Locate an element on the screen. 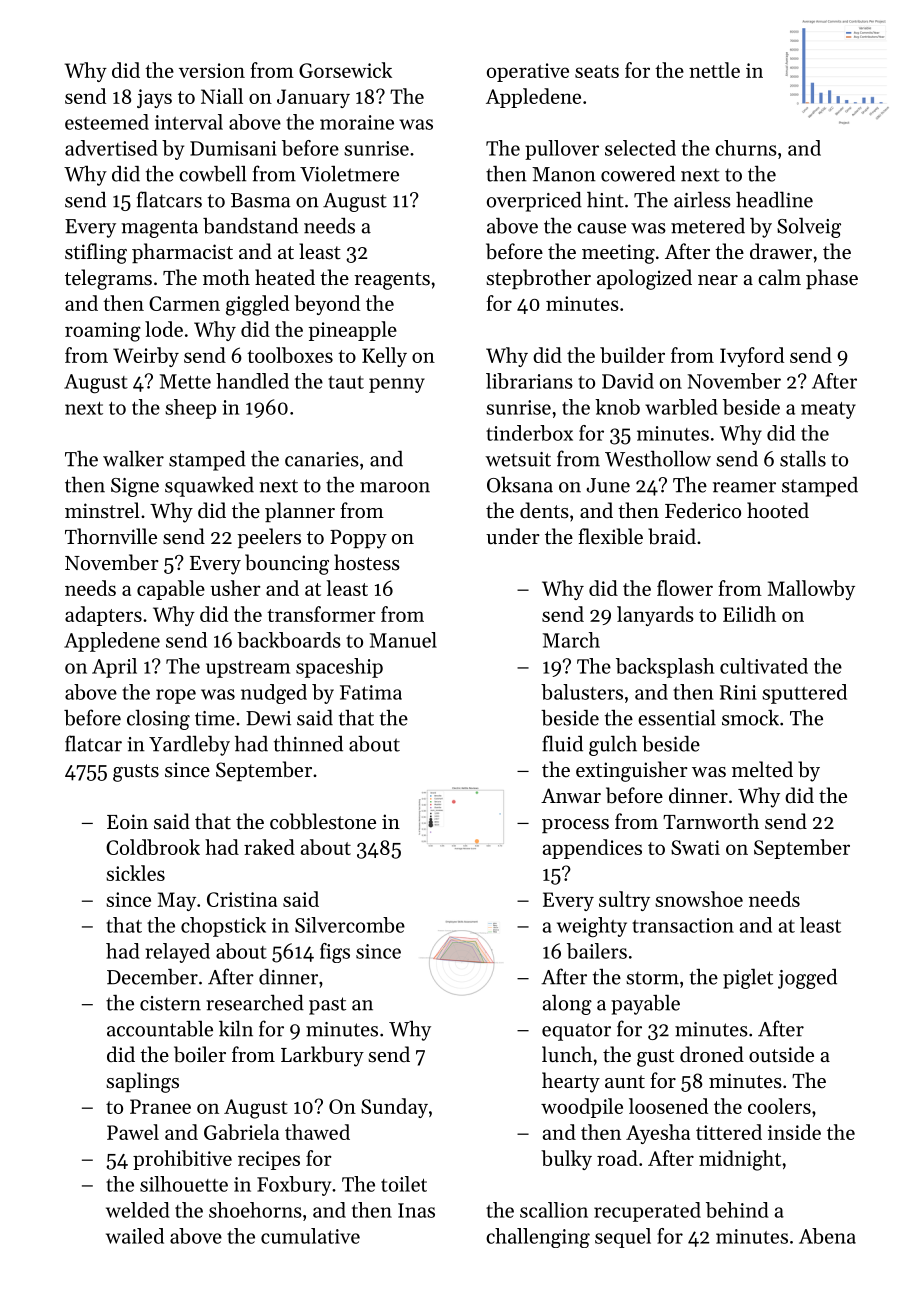 This screenshot has width=924, height=1314. Signe is located at coordinates (135, 487).
